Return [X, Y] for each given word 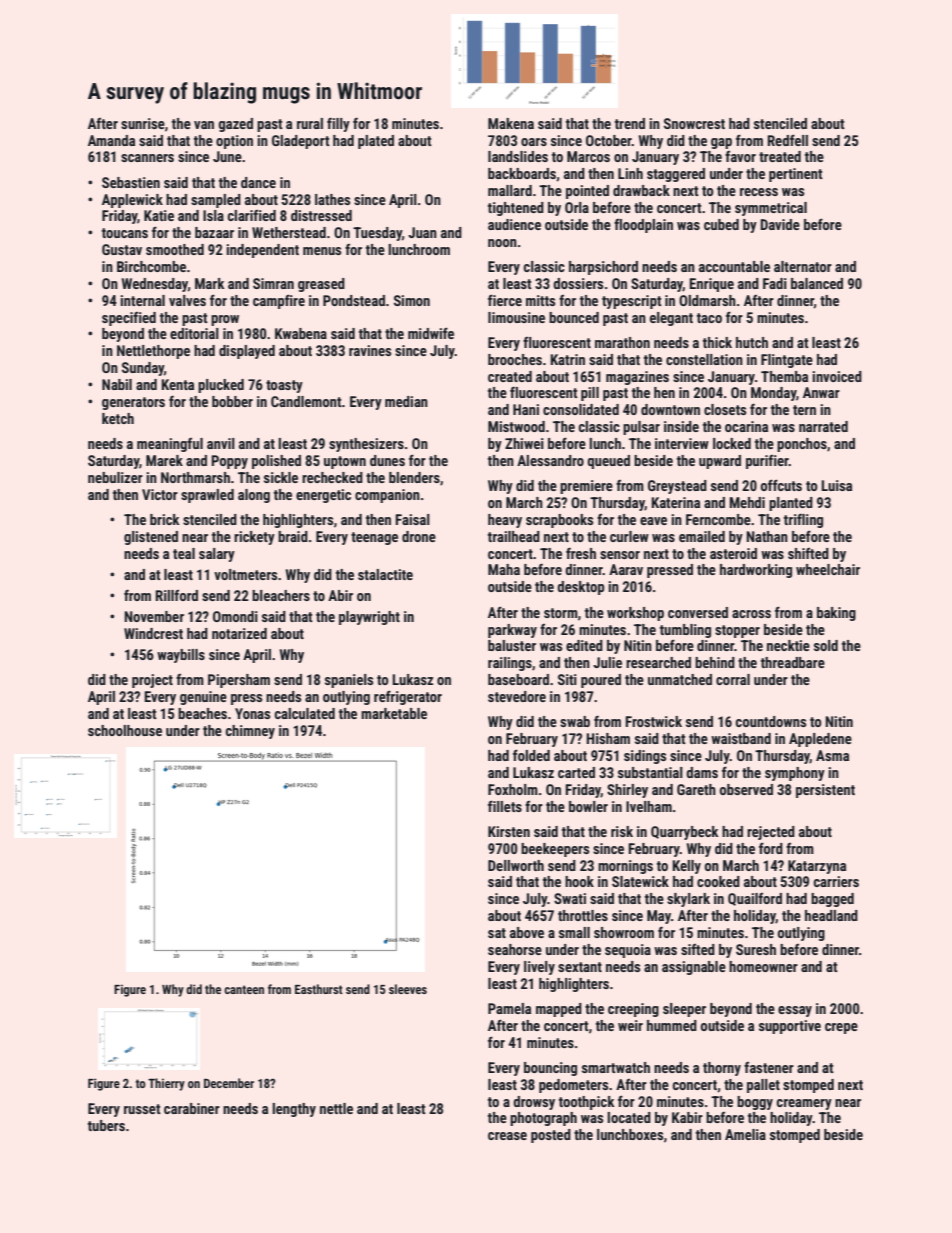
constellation [704, 359]
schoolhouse [125, 730]
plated [376, 142]
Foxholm [513, 789]
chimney [250, 732]
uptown [345, 462]
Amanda [111, 140]
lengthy [294, 1110]
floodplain [643, 226]
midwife [431, 333]
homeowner [763, 966]
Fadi [775, 283]
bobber [232, 401]
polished [276, 462]
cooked [718, 881]
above [527, 932]
